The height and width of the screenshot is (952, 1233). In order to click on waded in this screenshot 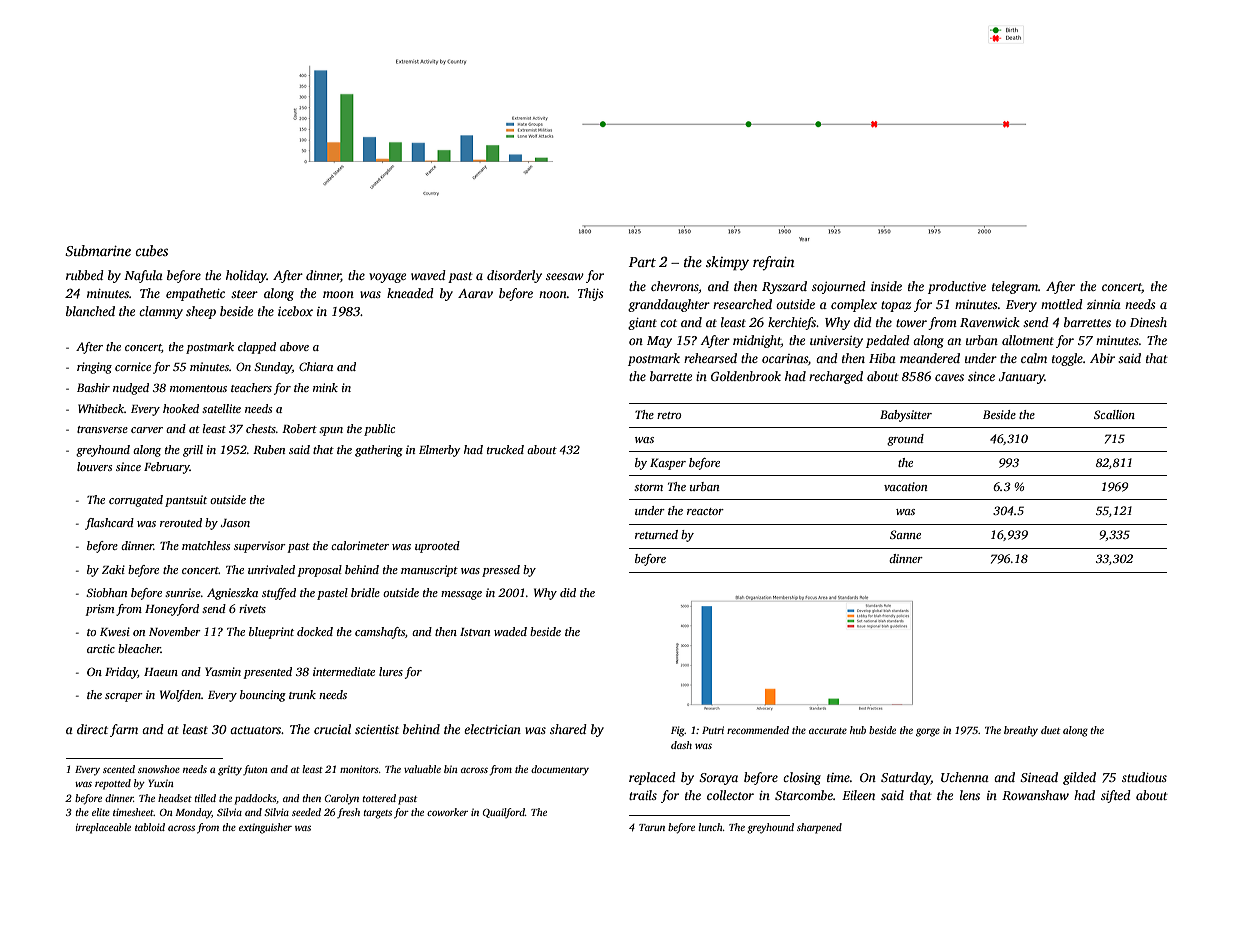, I will do `click(510, 631)`.
